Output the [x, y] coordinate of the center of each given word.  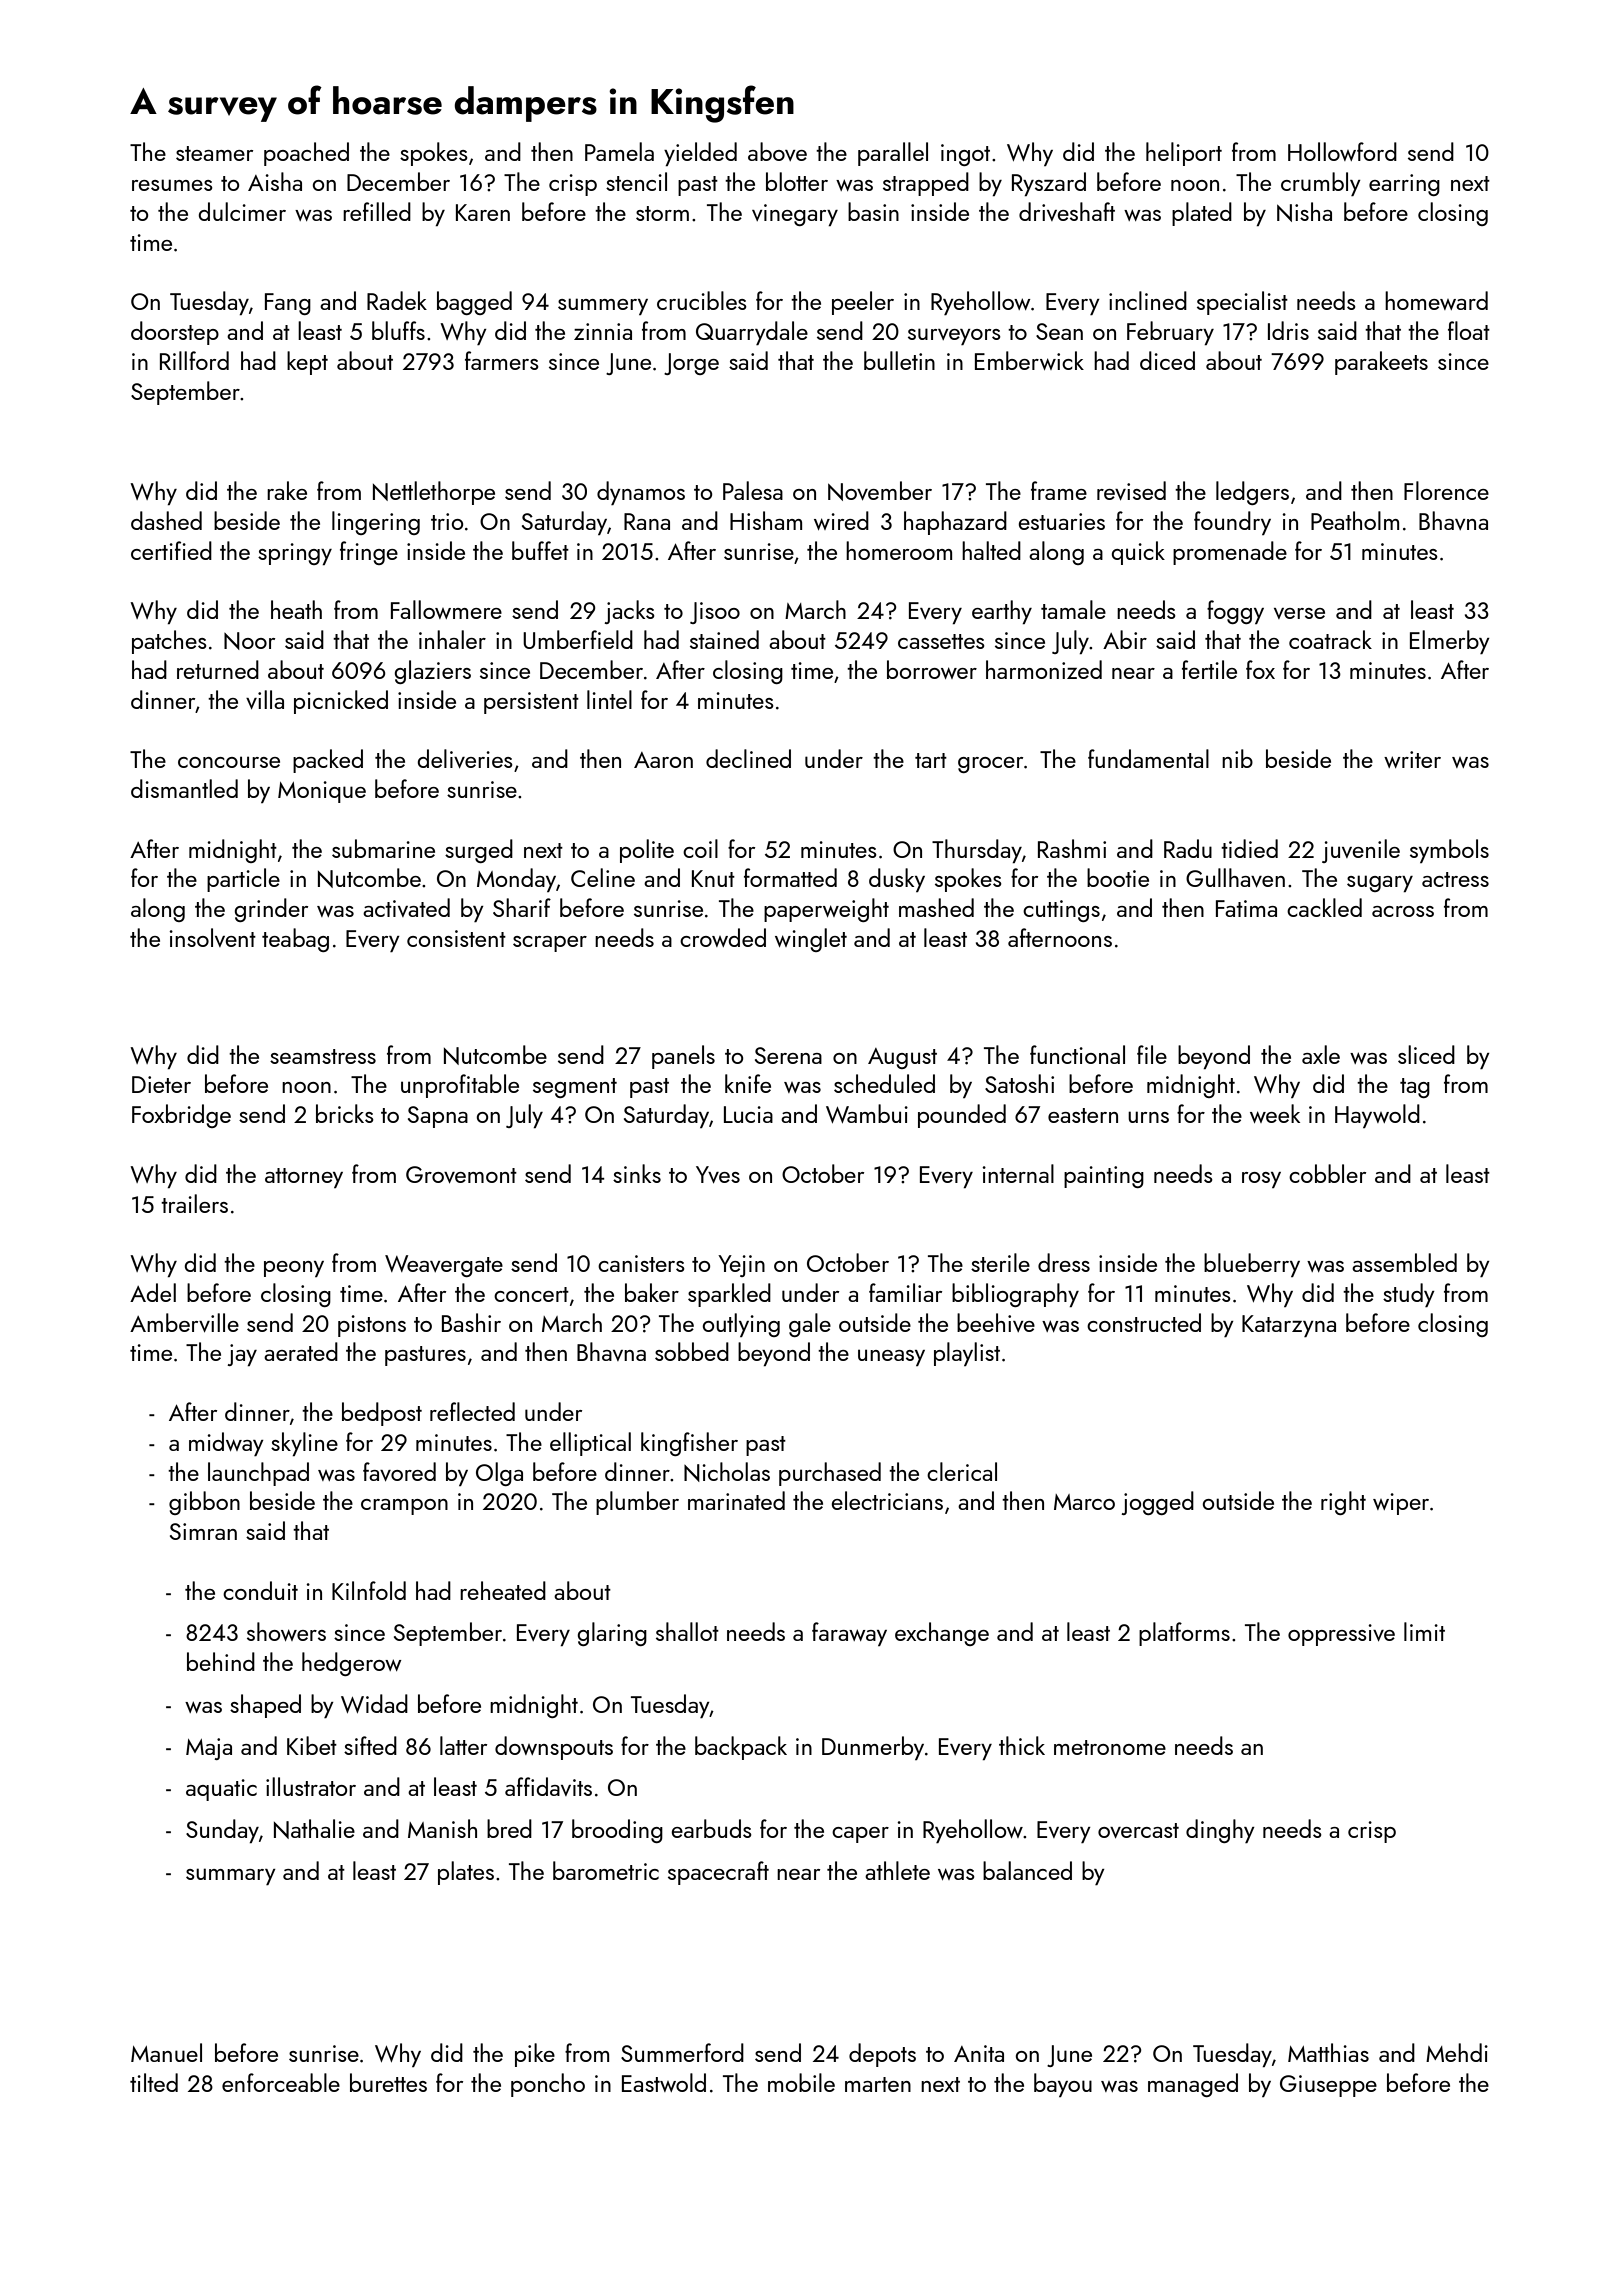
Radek [397, 300]
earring [1404, 185]
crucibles [702, 300]
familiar [905, 1292]
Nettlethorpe [434, 493]
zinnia [603, 331]
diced [1167, 360]
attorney [304, 1178]
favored [399, 1471]
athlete [897, 1870]
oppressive [1341, 1635]
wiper [1401, 1504]
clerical [962, 1471]
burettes [388, 2082]
